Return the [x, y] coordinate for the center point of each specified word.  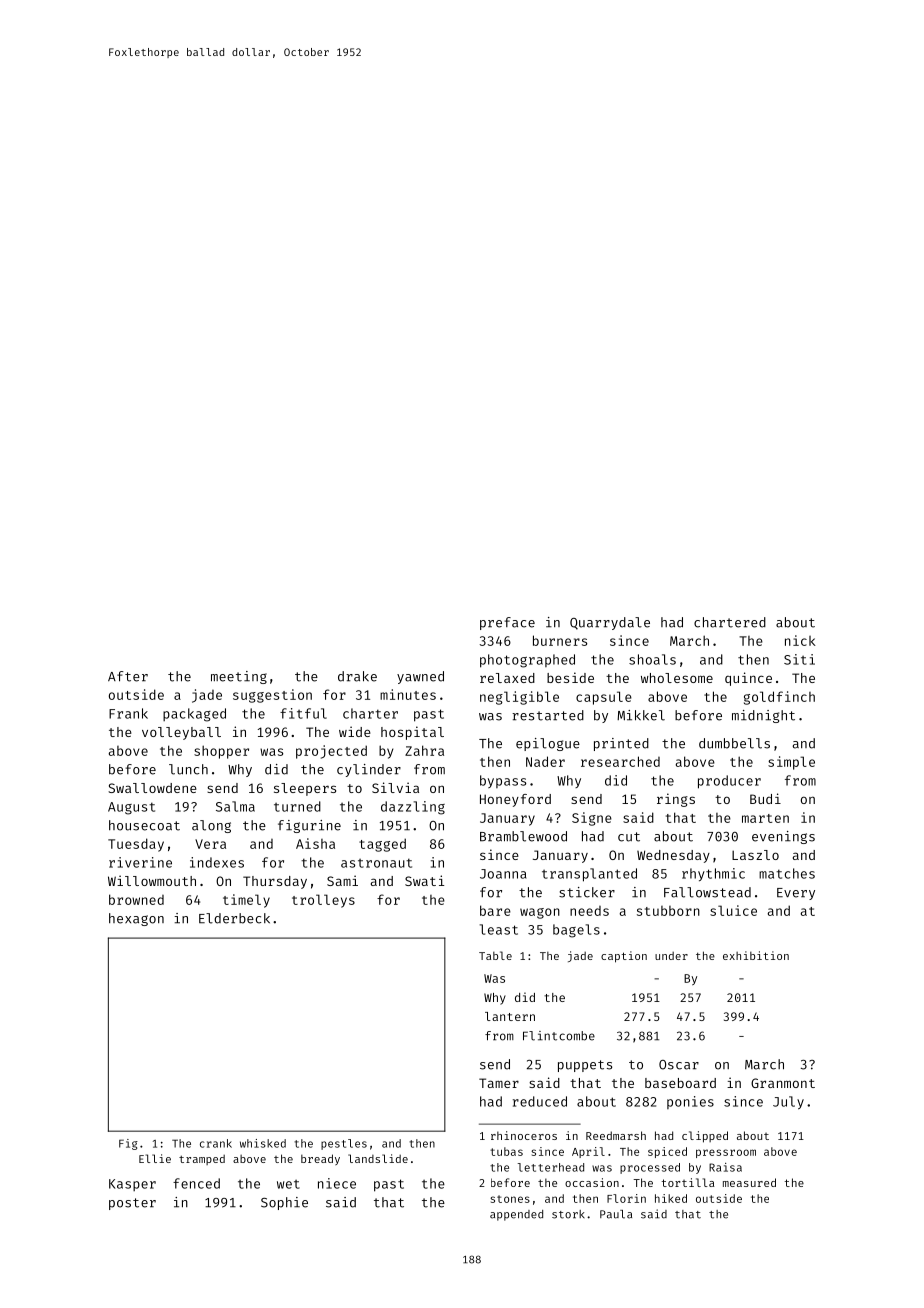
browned [136, 899]
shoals [652, 659]
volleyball [181, 733]
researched [620, 761]
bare [495, 910]
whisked [263, 1143]
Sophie [284, 1203]
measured [749, 1182]
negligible [519, 698]
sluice [733, 910]
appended [516, 1215]
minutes [408, 694]
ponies [690, 1102]
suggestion [272, 696]
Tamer [499, 1083]
